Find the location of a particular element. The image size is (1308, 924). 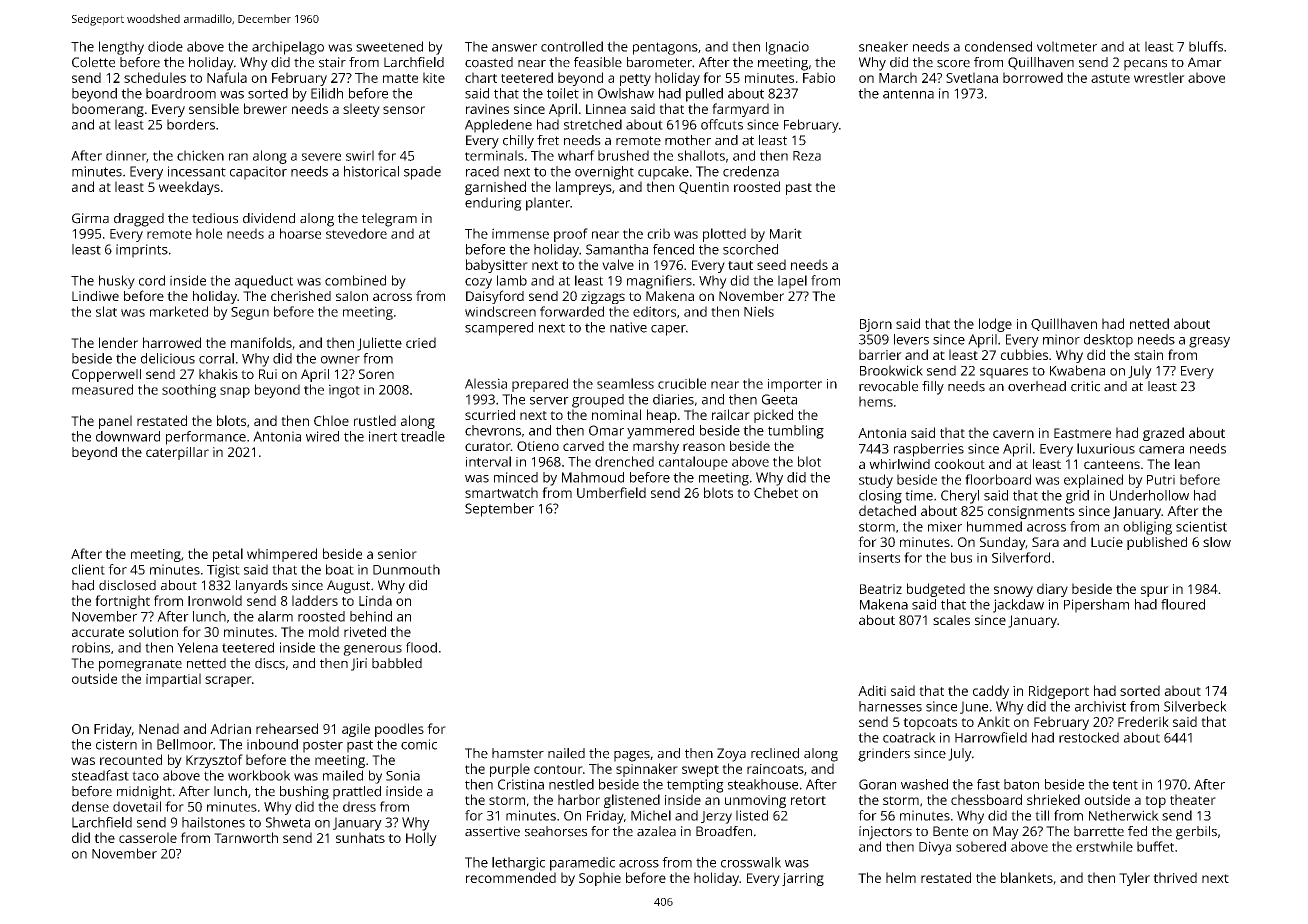

sunhats is located at coordinates (360, 837).
